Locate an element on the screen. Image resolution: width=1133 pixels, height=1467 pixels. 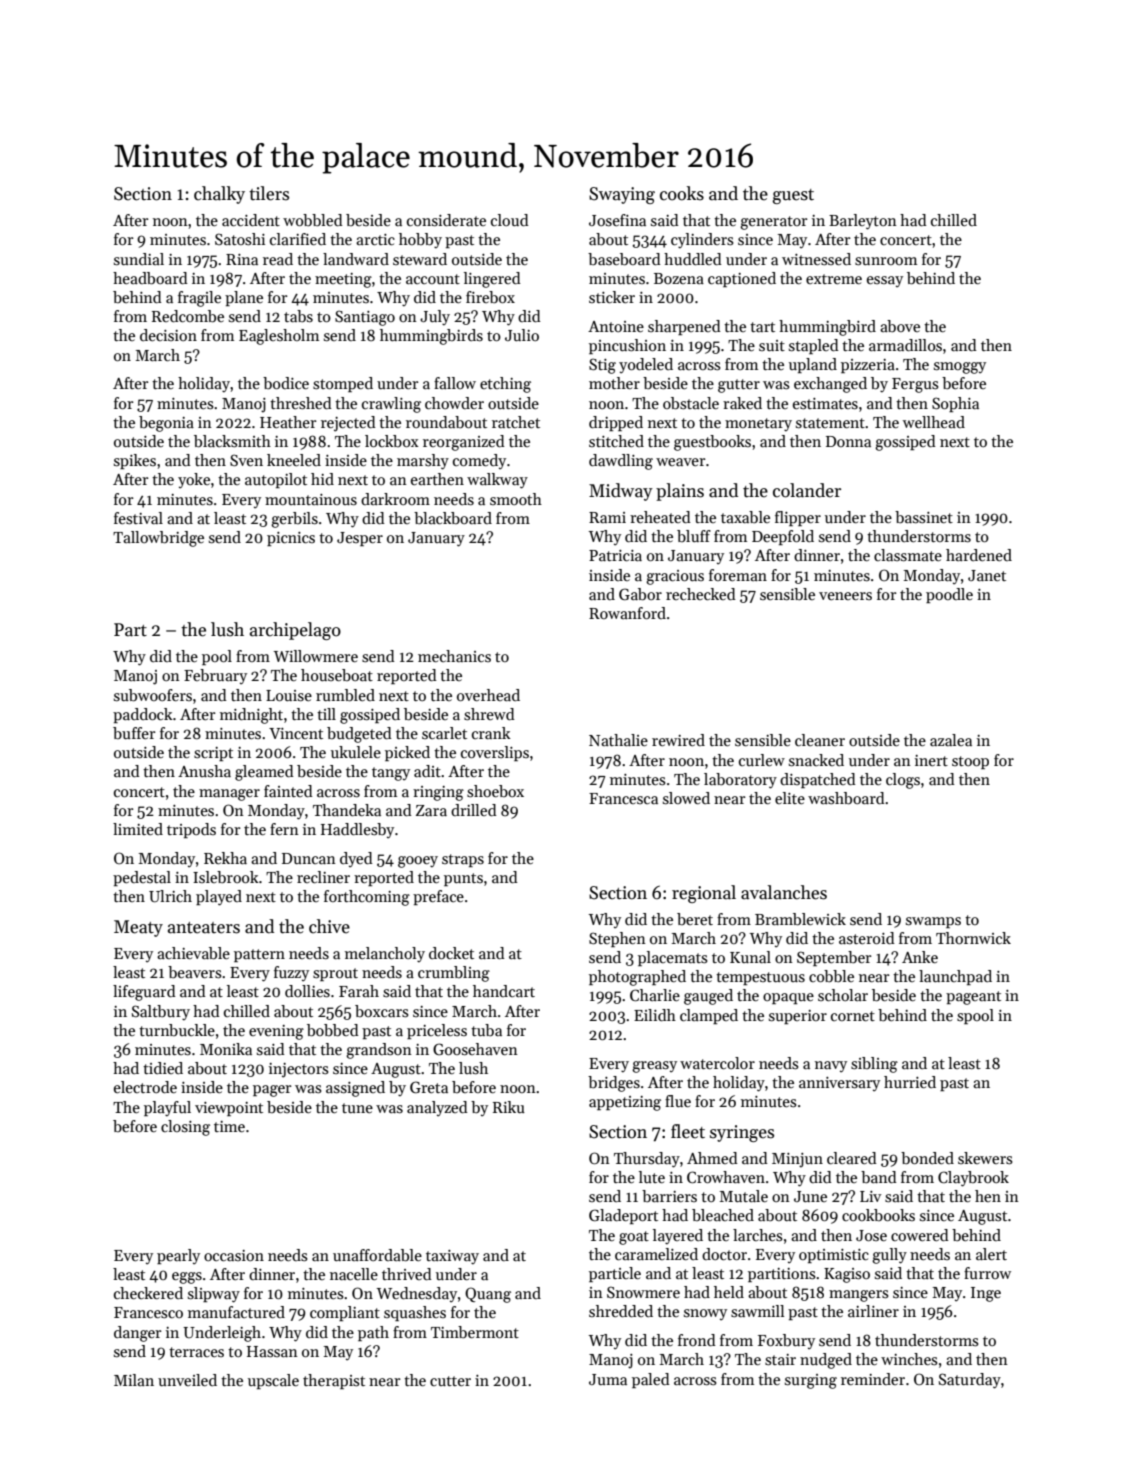
autopilot is located at coordinates (276, 480).
